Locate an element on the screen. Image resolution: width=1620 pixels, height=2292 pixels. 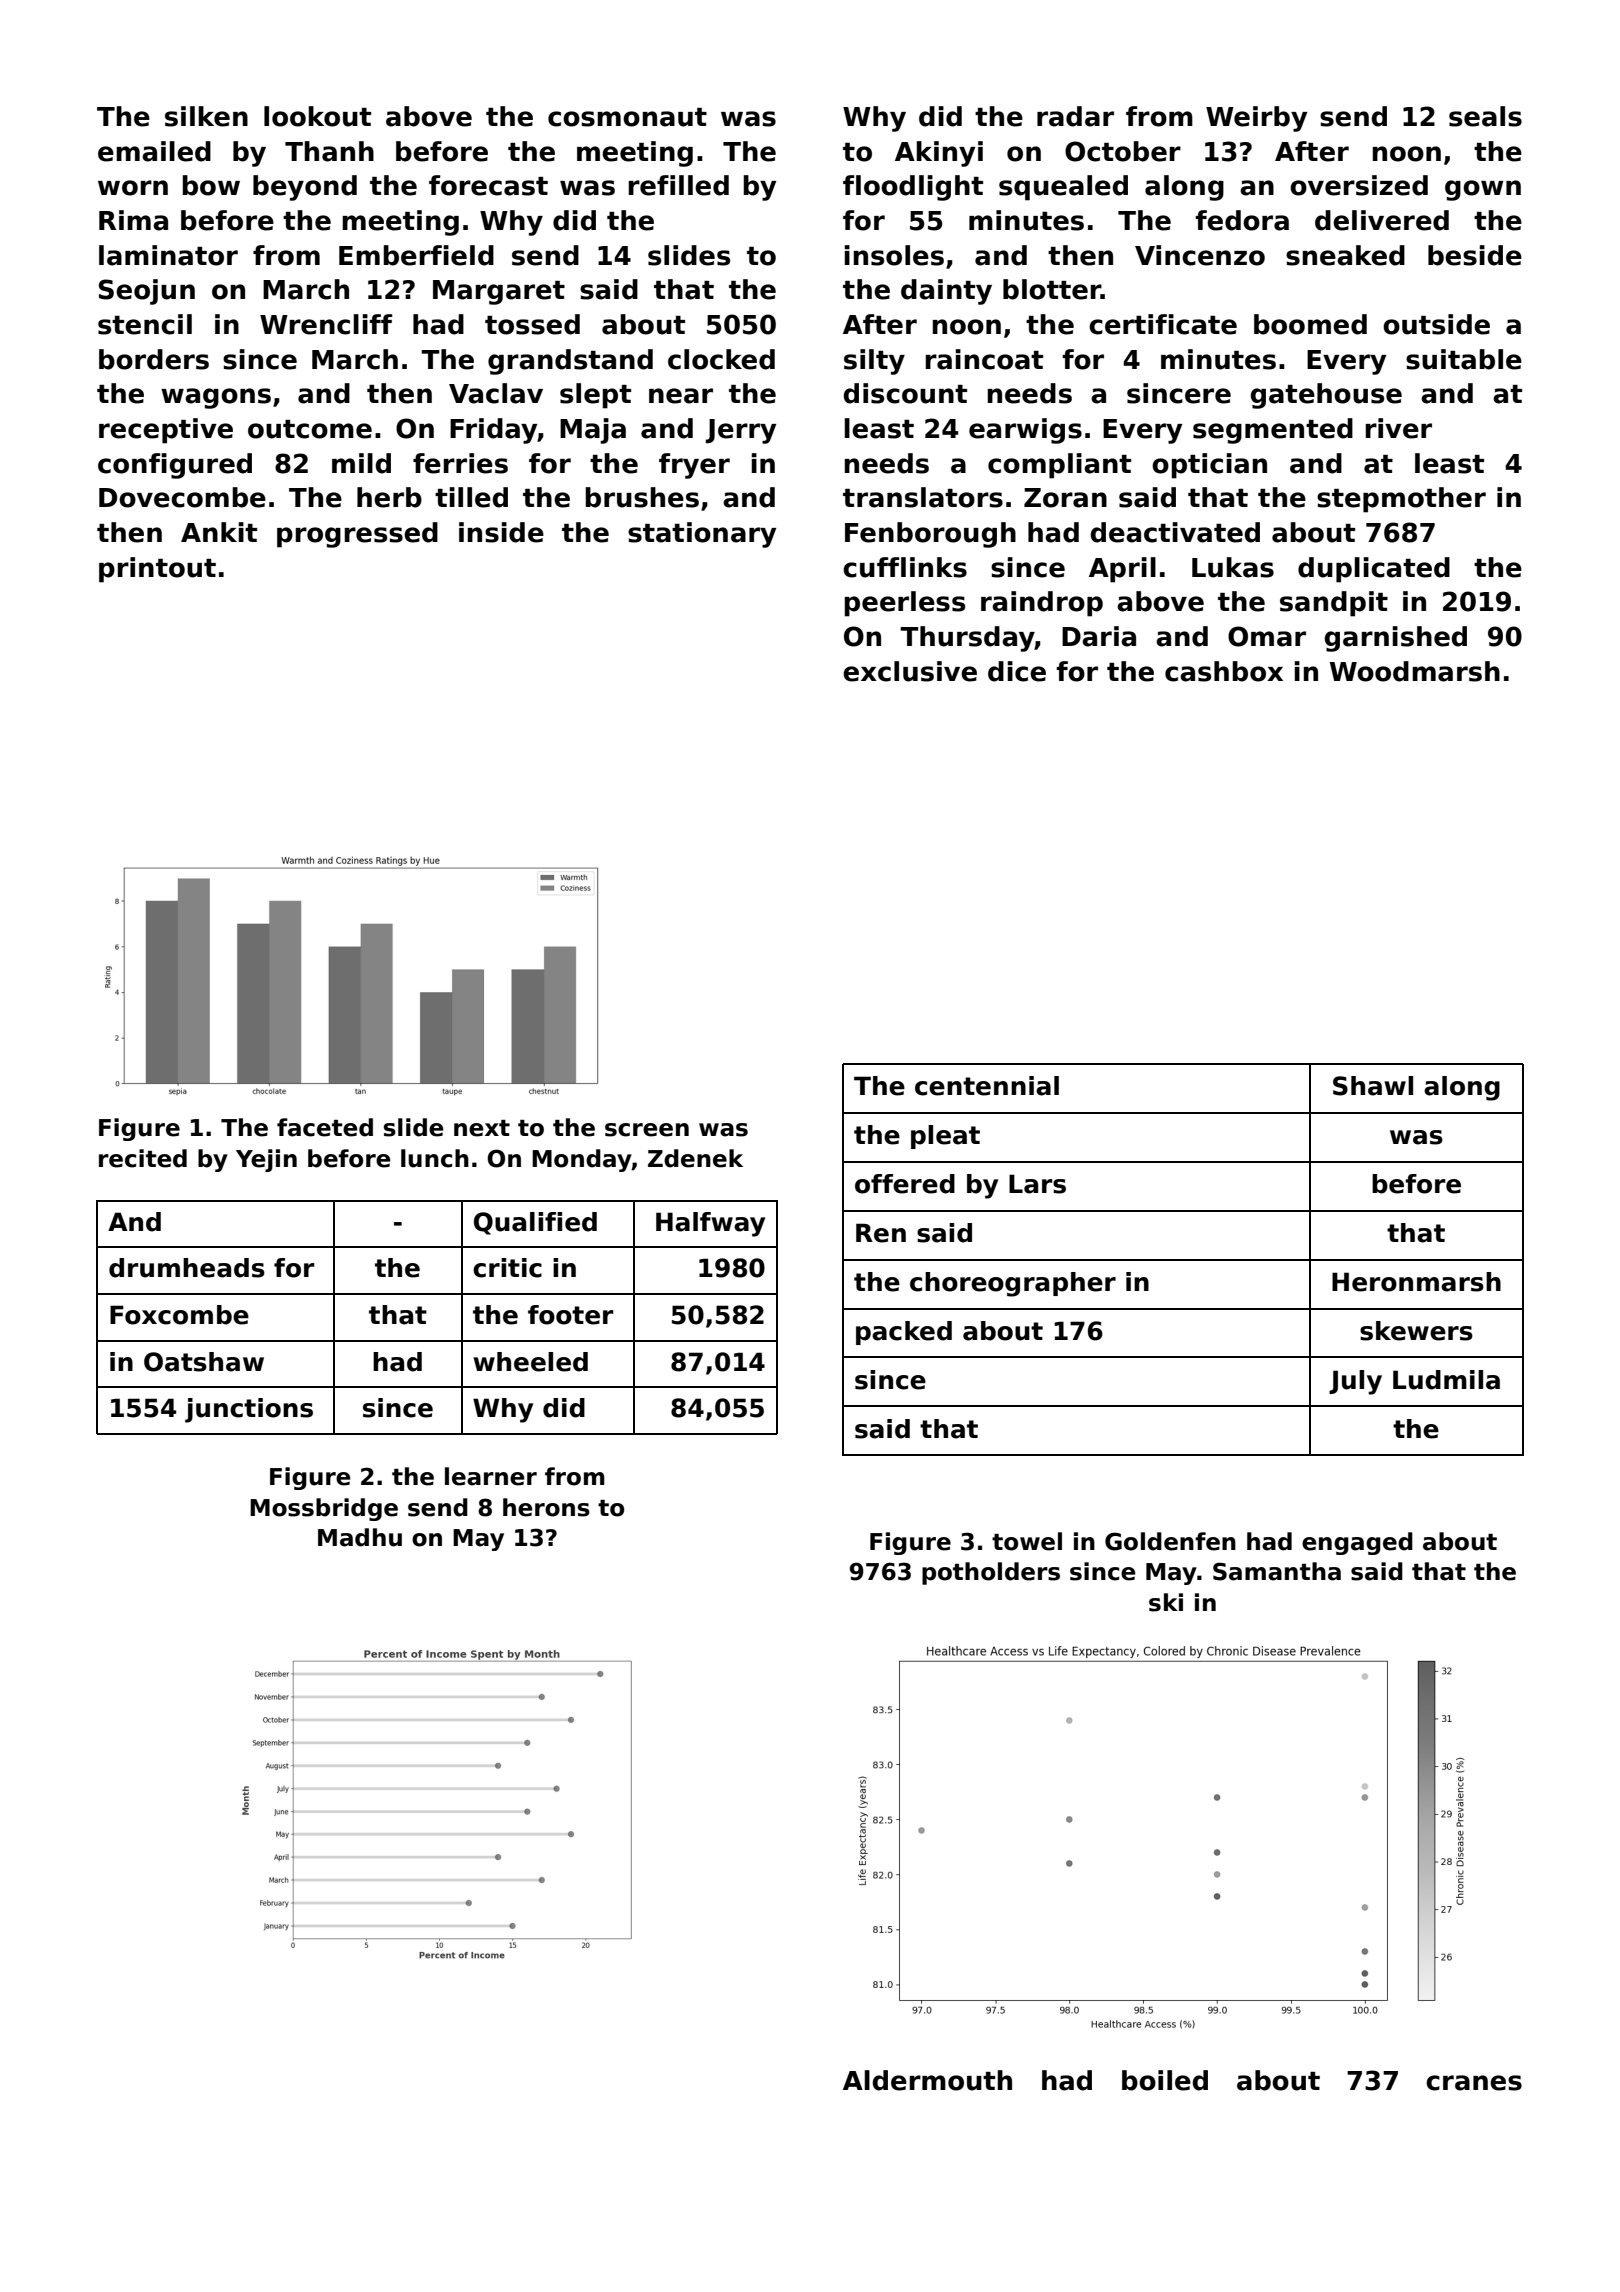
cashbox is located at coordinates (1224, 671).
